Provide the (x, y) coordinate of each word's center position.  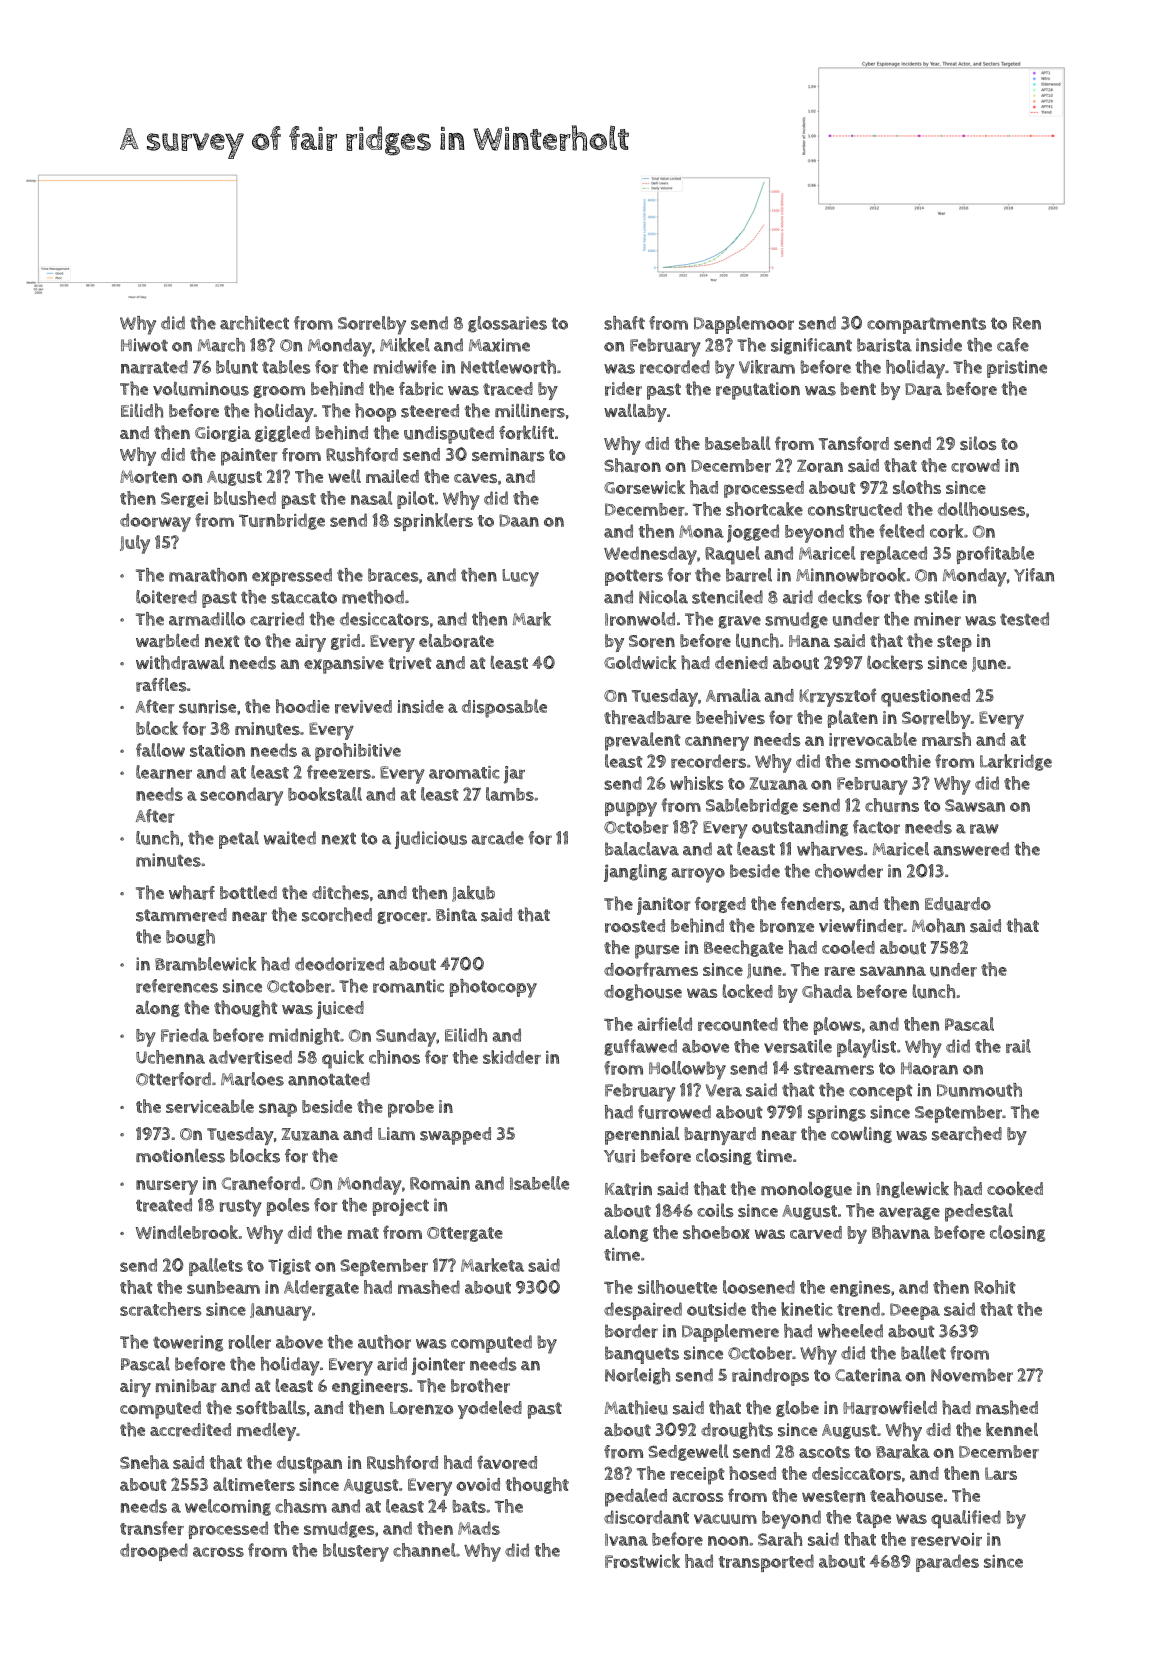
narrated (154, 367)
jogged (753, 533)
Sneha (144, 1462)
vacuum (725, 1519)
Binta (456, 914)
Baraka (903, 1451)
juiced (340, 1010)
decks (840, 597)
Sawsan (975, 805)
